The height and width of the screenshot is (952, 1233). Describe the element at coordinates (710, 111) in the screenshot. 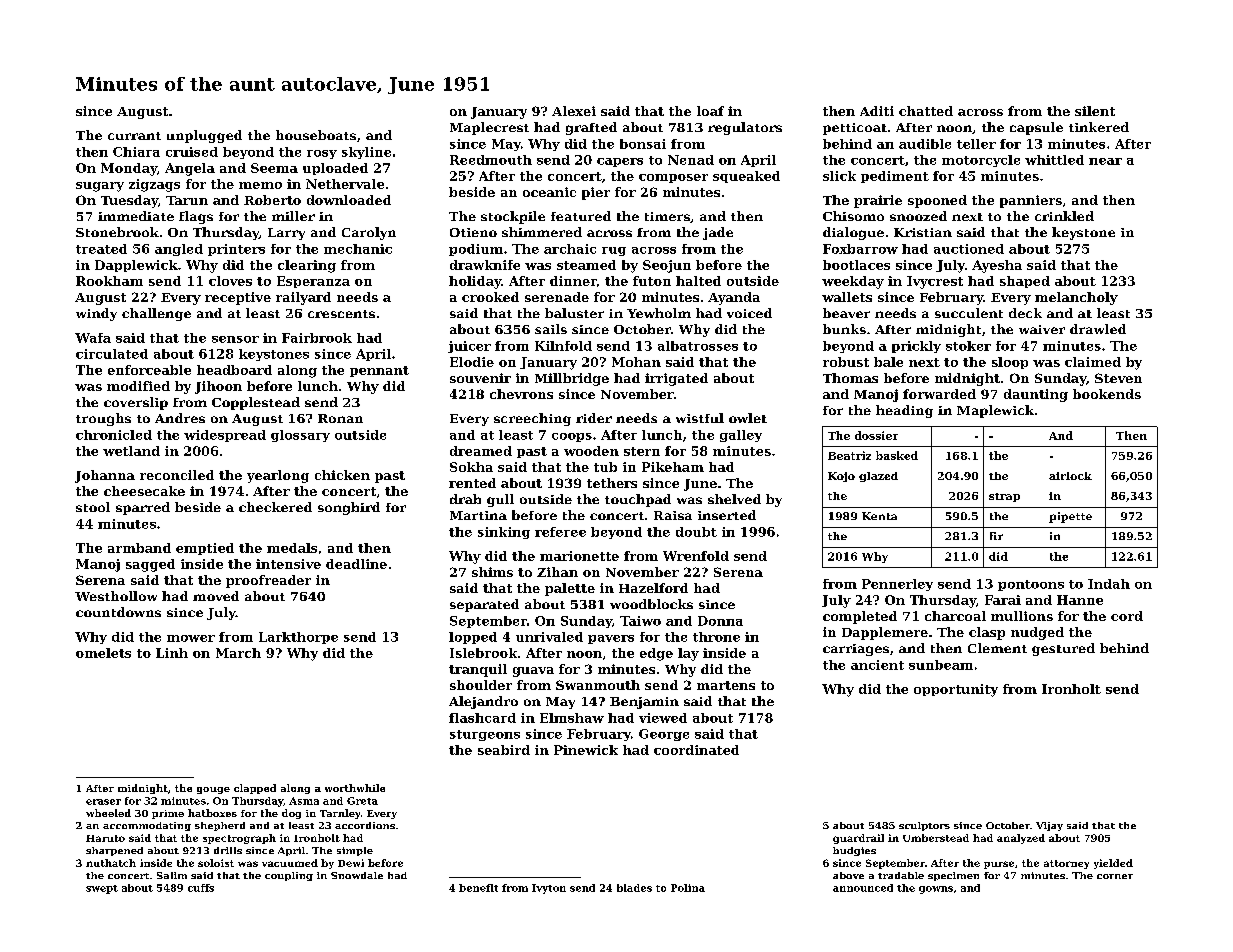

I see `loaf` at that location.
